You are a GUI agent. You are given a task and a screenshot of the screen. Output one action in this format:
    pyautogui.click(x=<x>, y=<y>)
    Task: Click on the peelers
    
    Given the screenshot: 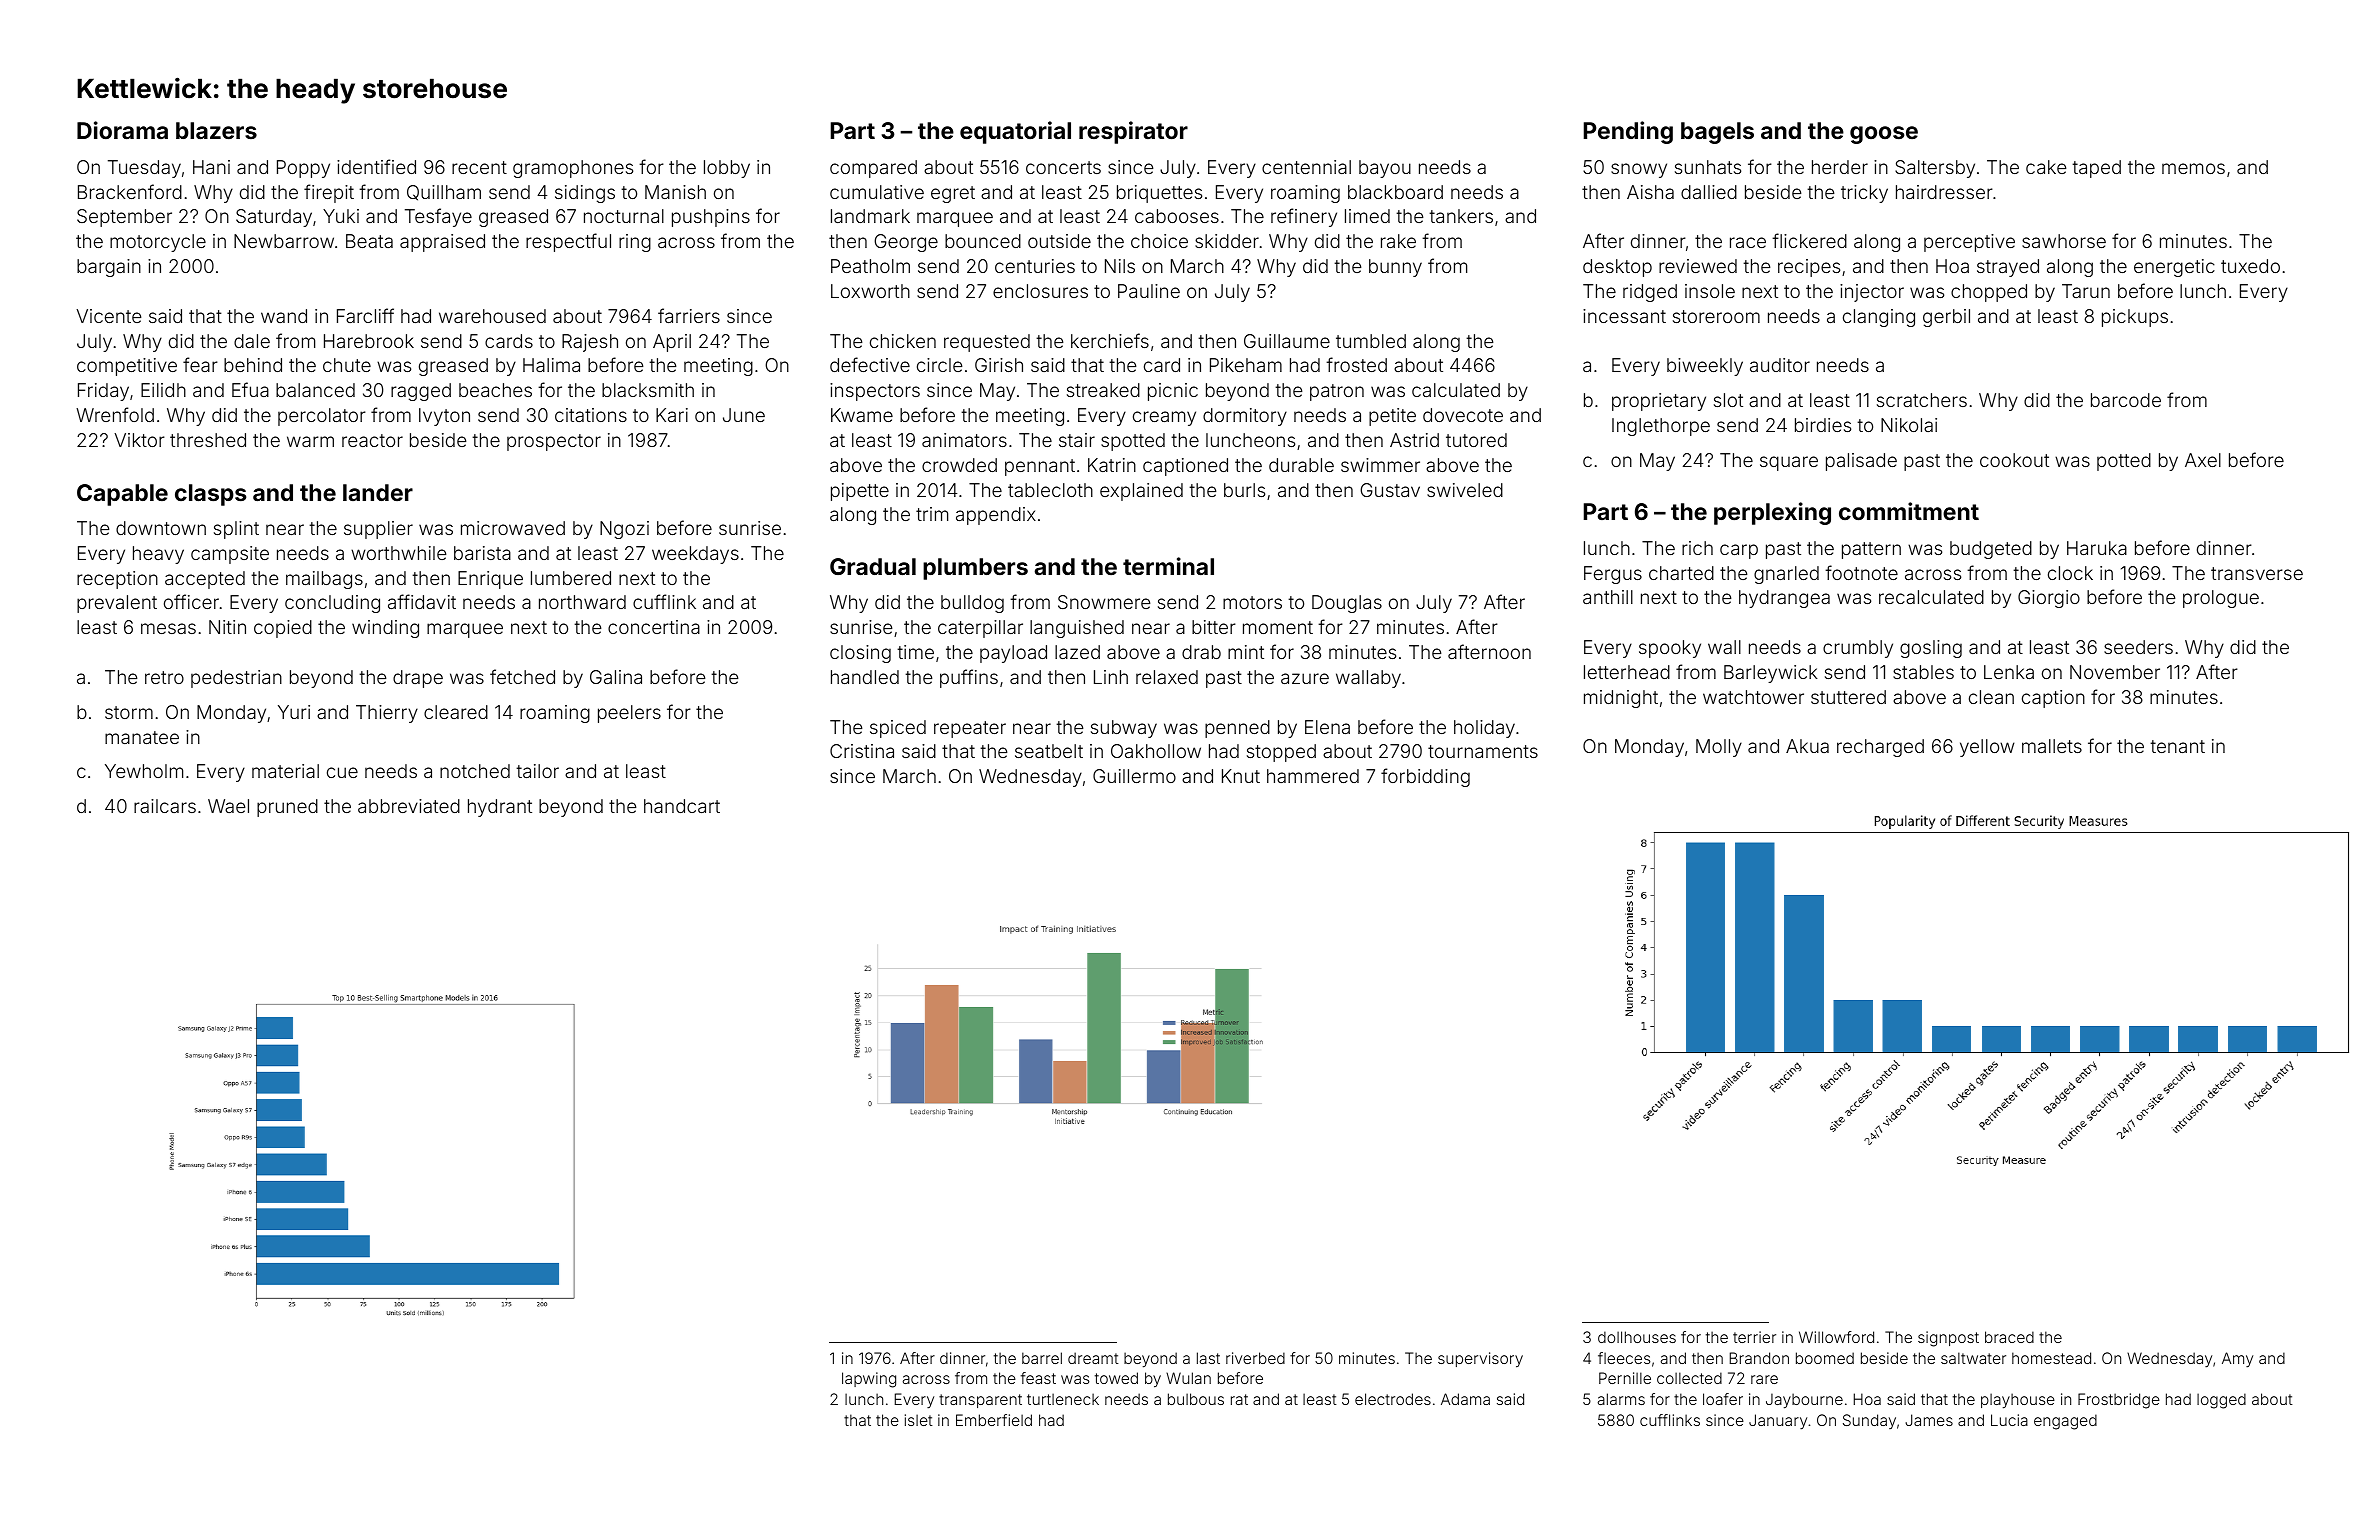 What is the action you would take?
    pyautogui.click(x=629, y=714)
